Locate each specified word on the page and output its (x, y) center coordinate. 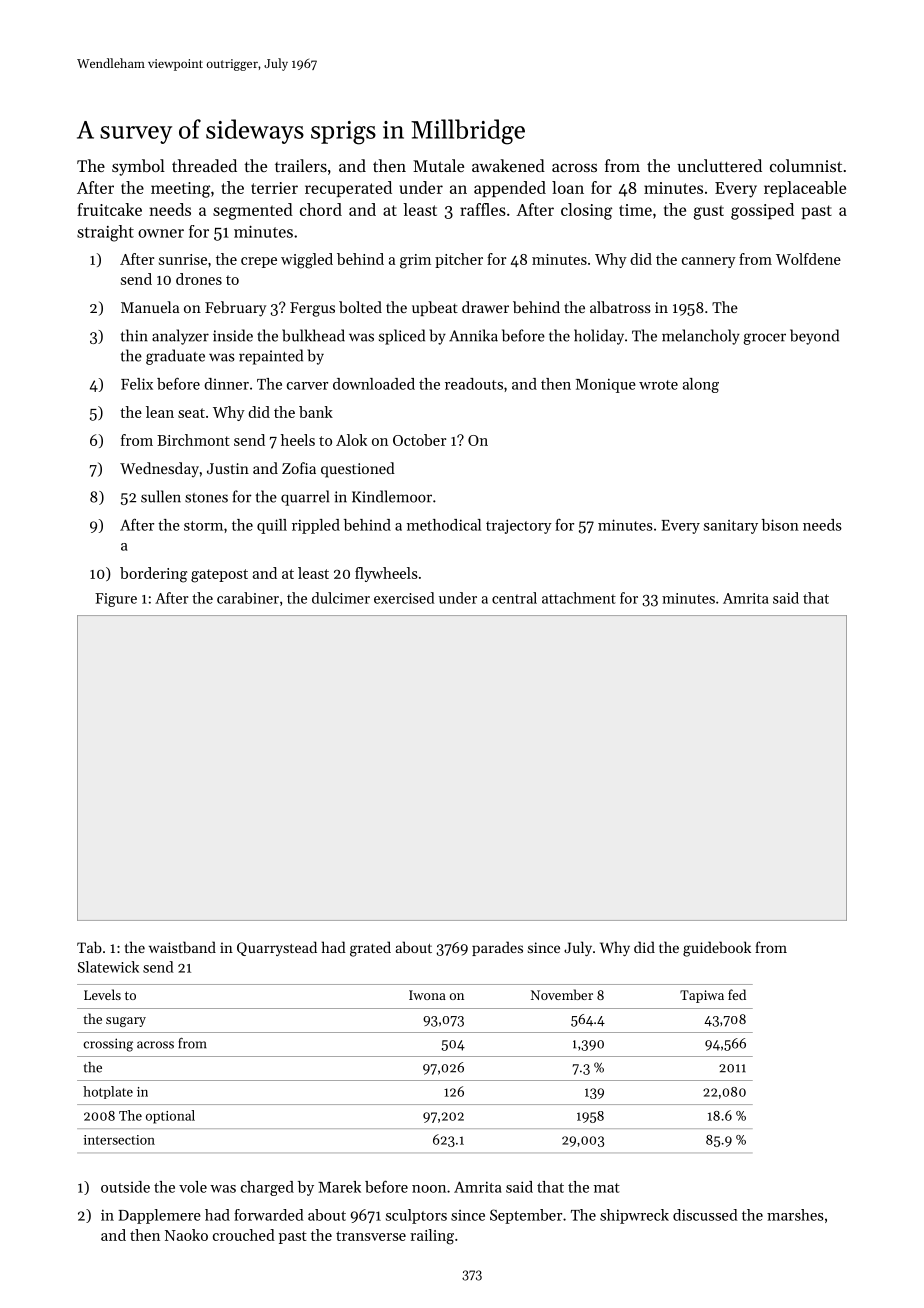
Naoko (186, 1235)
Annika (473, 335)
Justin (228, 468)
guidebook (717, 949)
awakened (508, 165)
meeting (180, 190)
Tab (89, 947)
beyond (814, 337)
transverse (371, 1236)
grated (370, 949)
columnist (806, 165)
